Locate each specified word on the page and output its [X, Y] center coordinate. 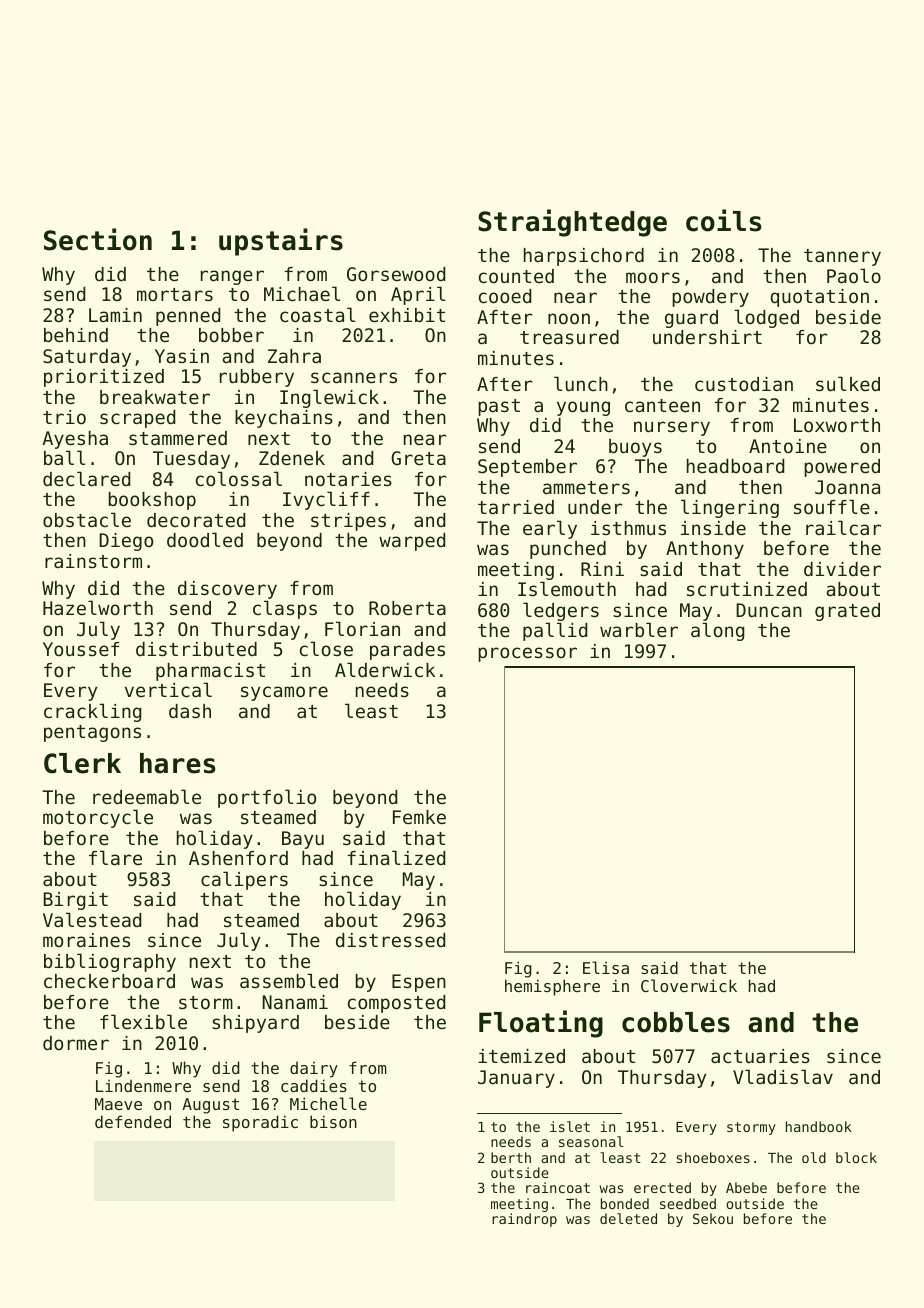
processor [527, 654]
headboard [735, 466]
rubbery [257, 378]
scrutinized [747, 589]
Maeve [118, 1104]
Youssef [81, 649]
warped [412, 542]
